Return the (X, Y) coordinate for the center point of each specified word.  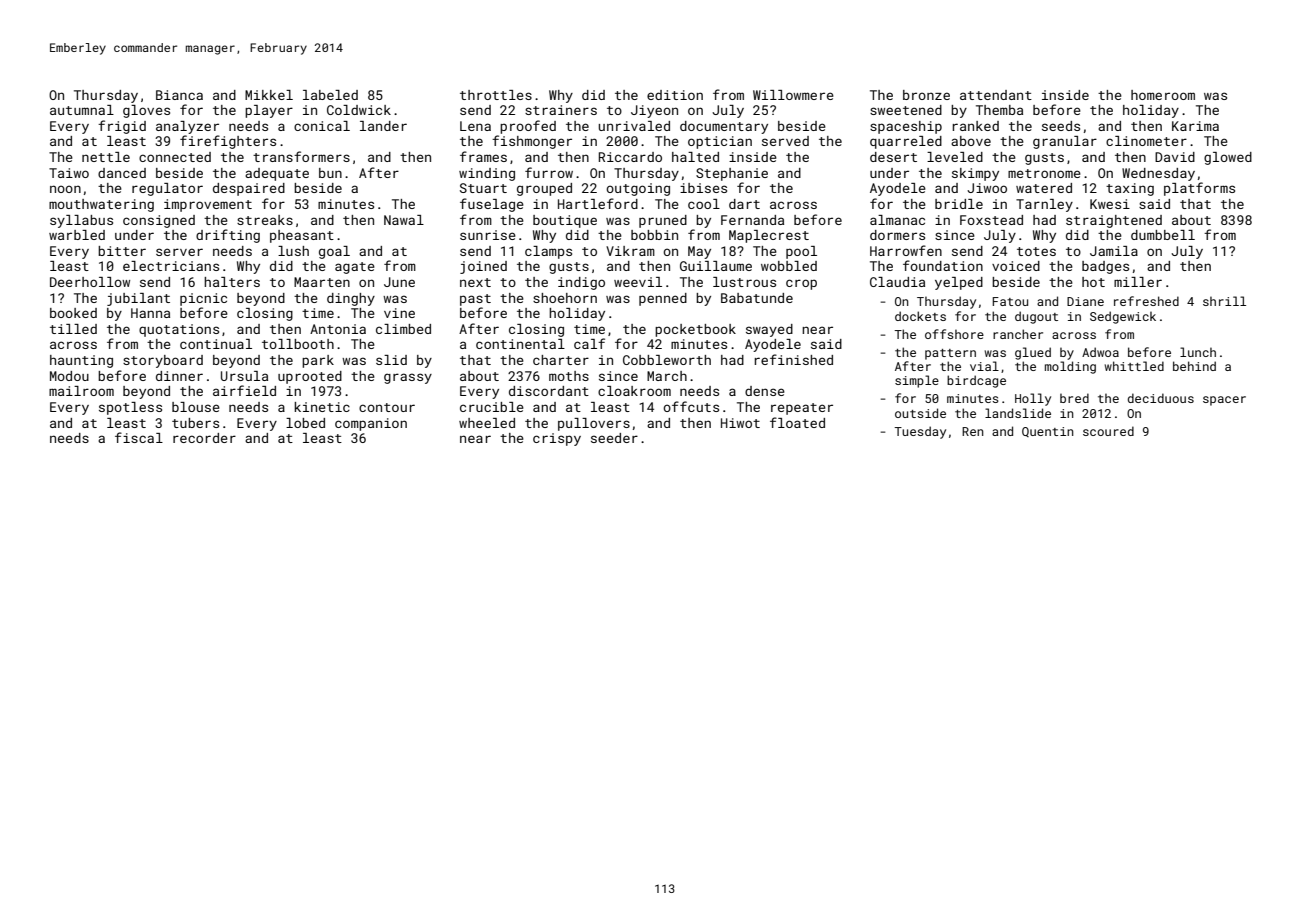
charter (561, 360)
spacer (1224, 401)
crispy (557, 439)
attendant (996, 95)
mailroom (81, 391)
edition (675, 95)
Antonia (338, 329)
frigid (122, 127)
